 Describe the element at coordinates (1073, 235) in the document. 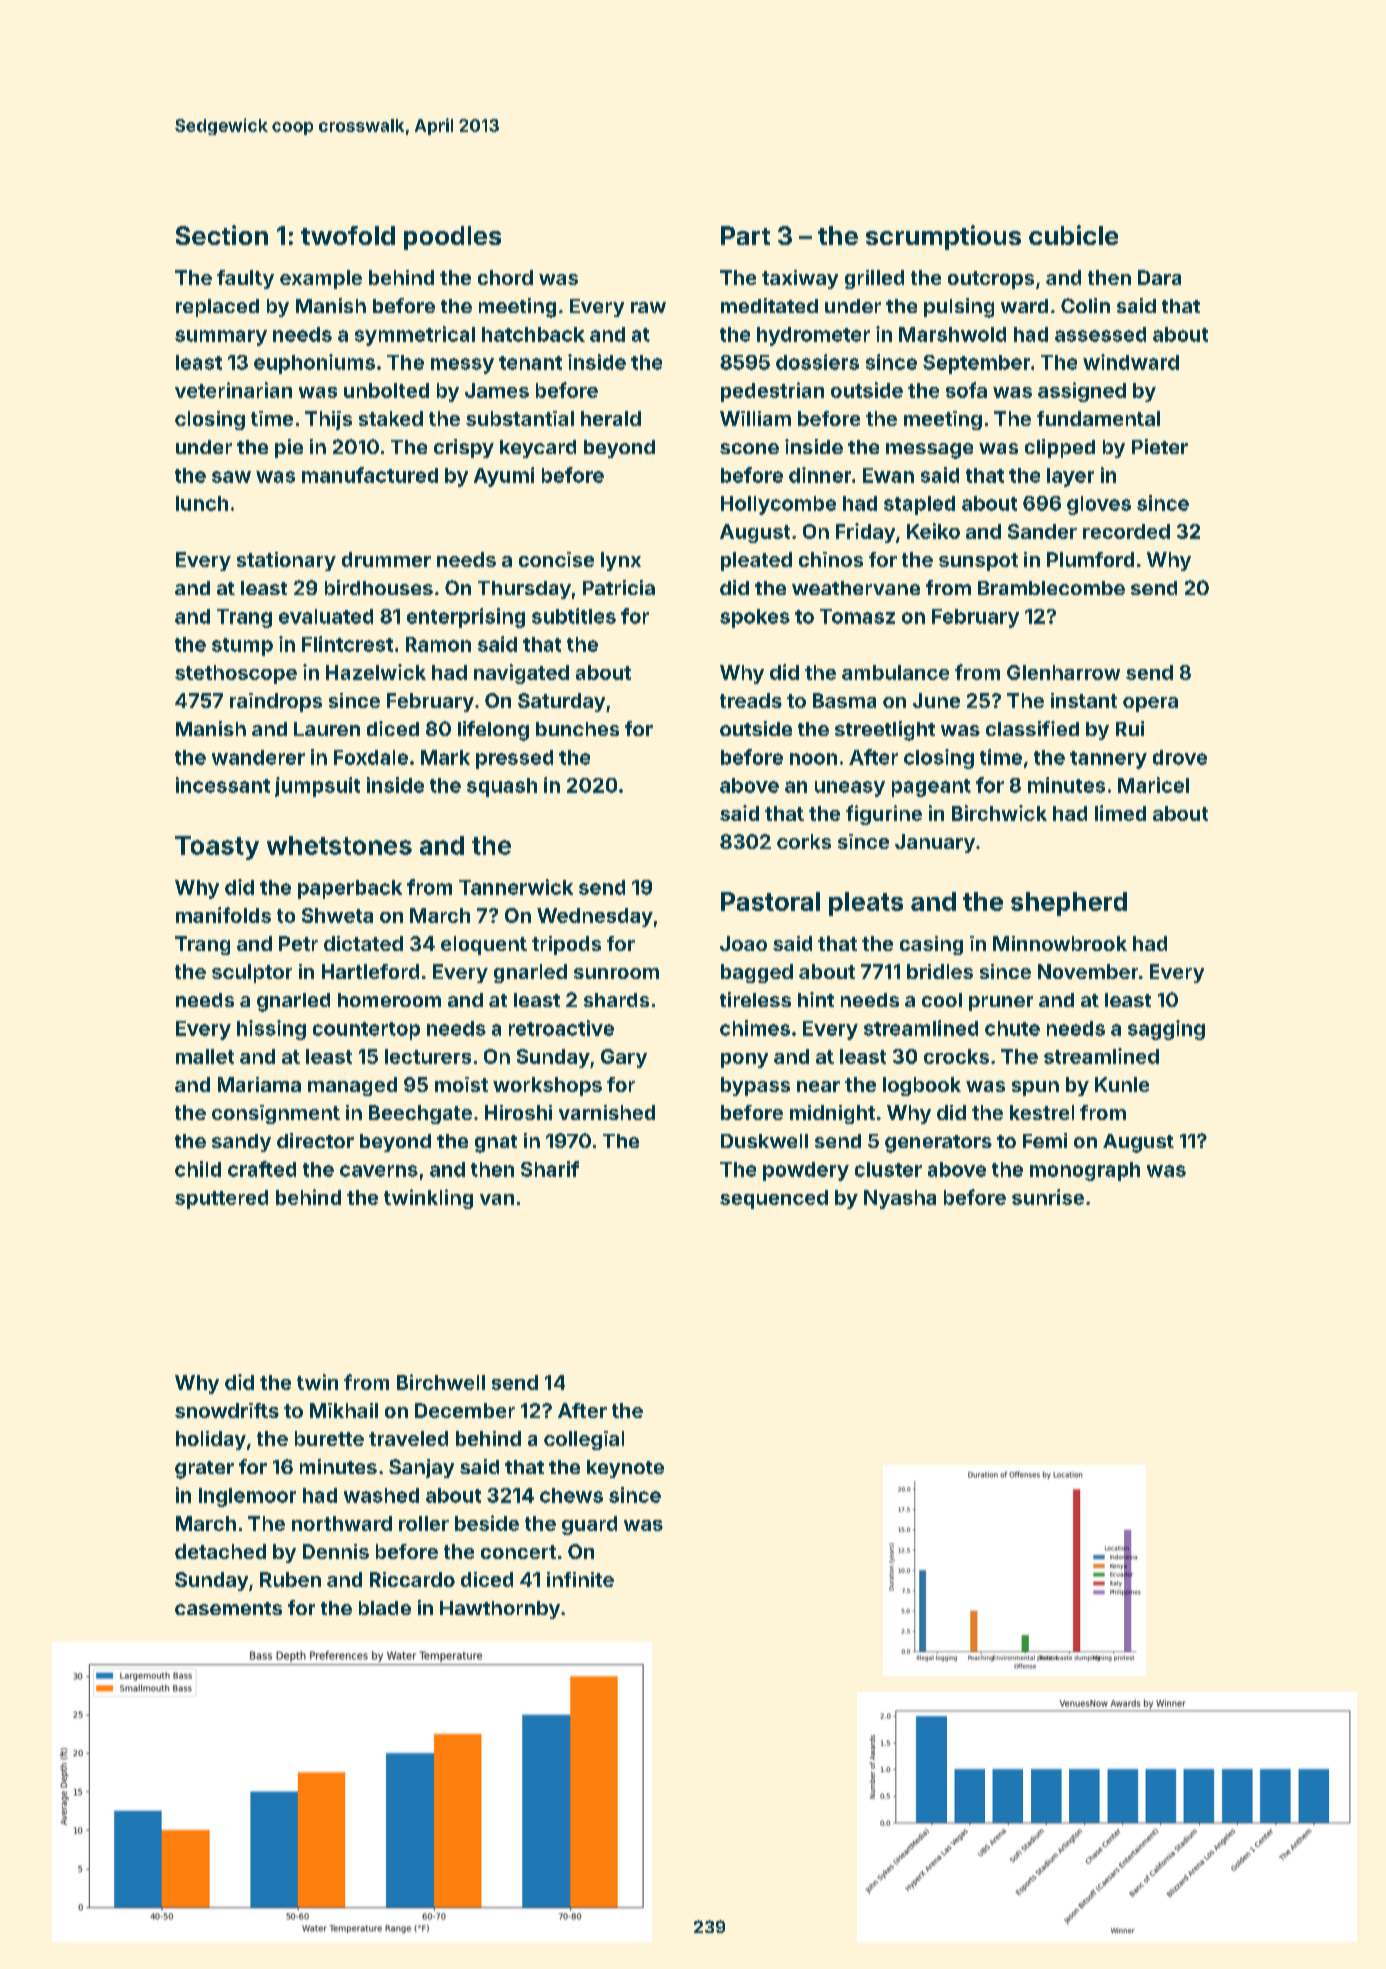

I see `cubicle` at that location.
